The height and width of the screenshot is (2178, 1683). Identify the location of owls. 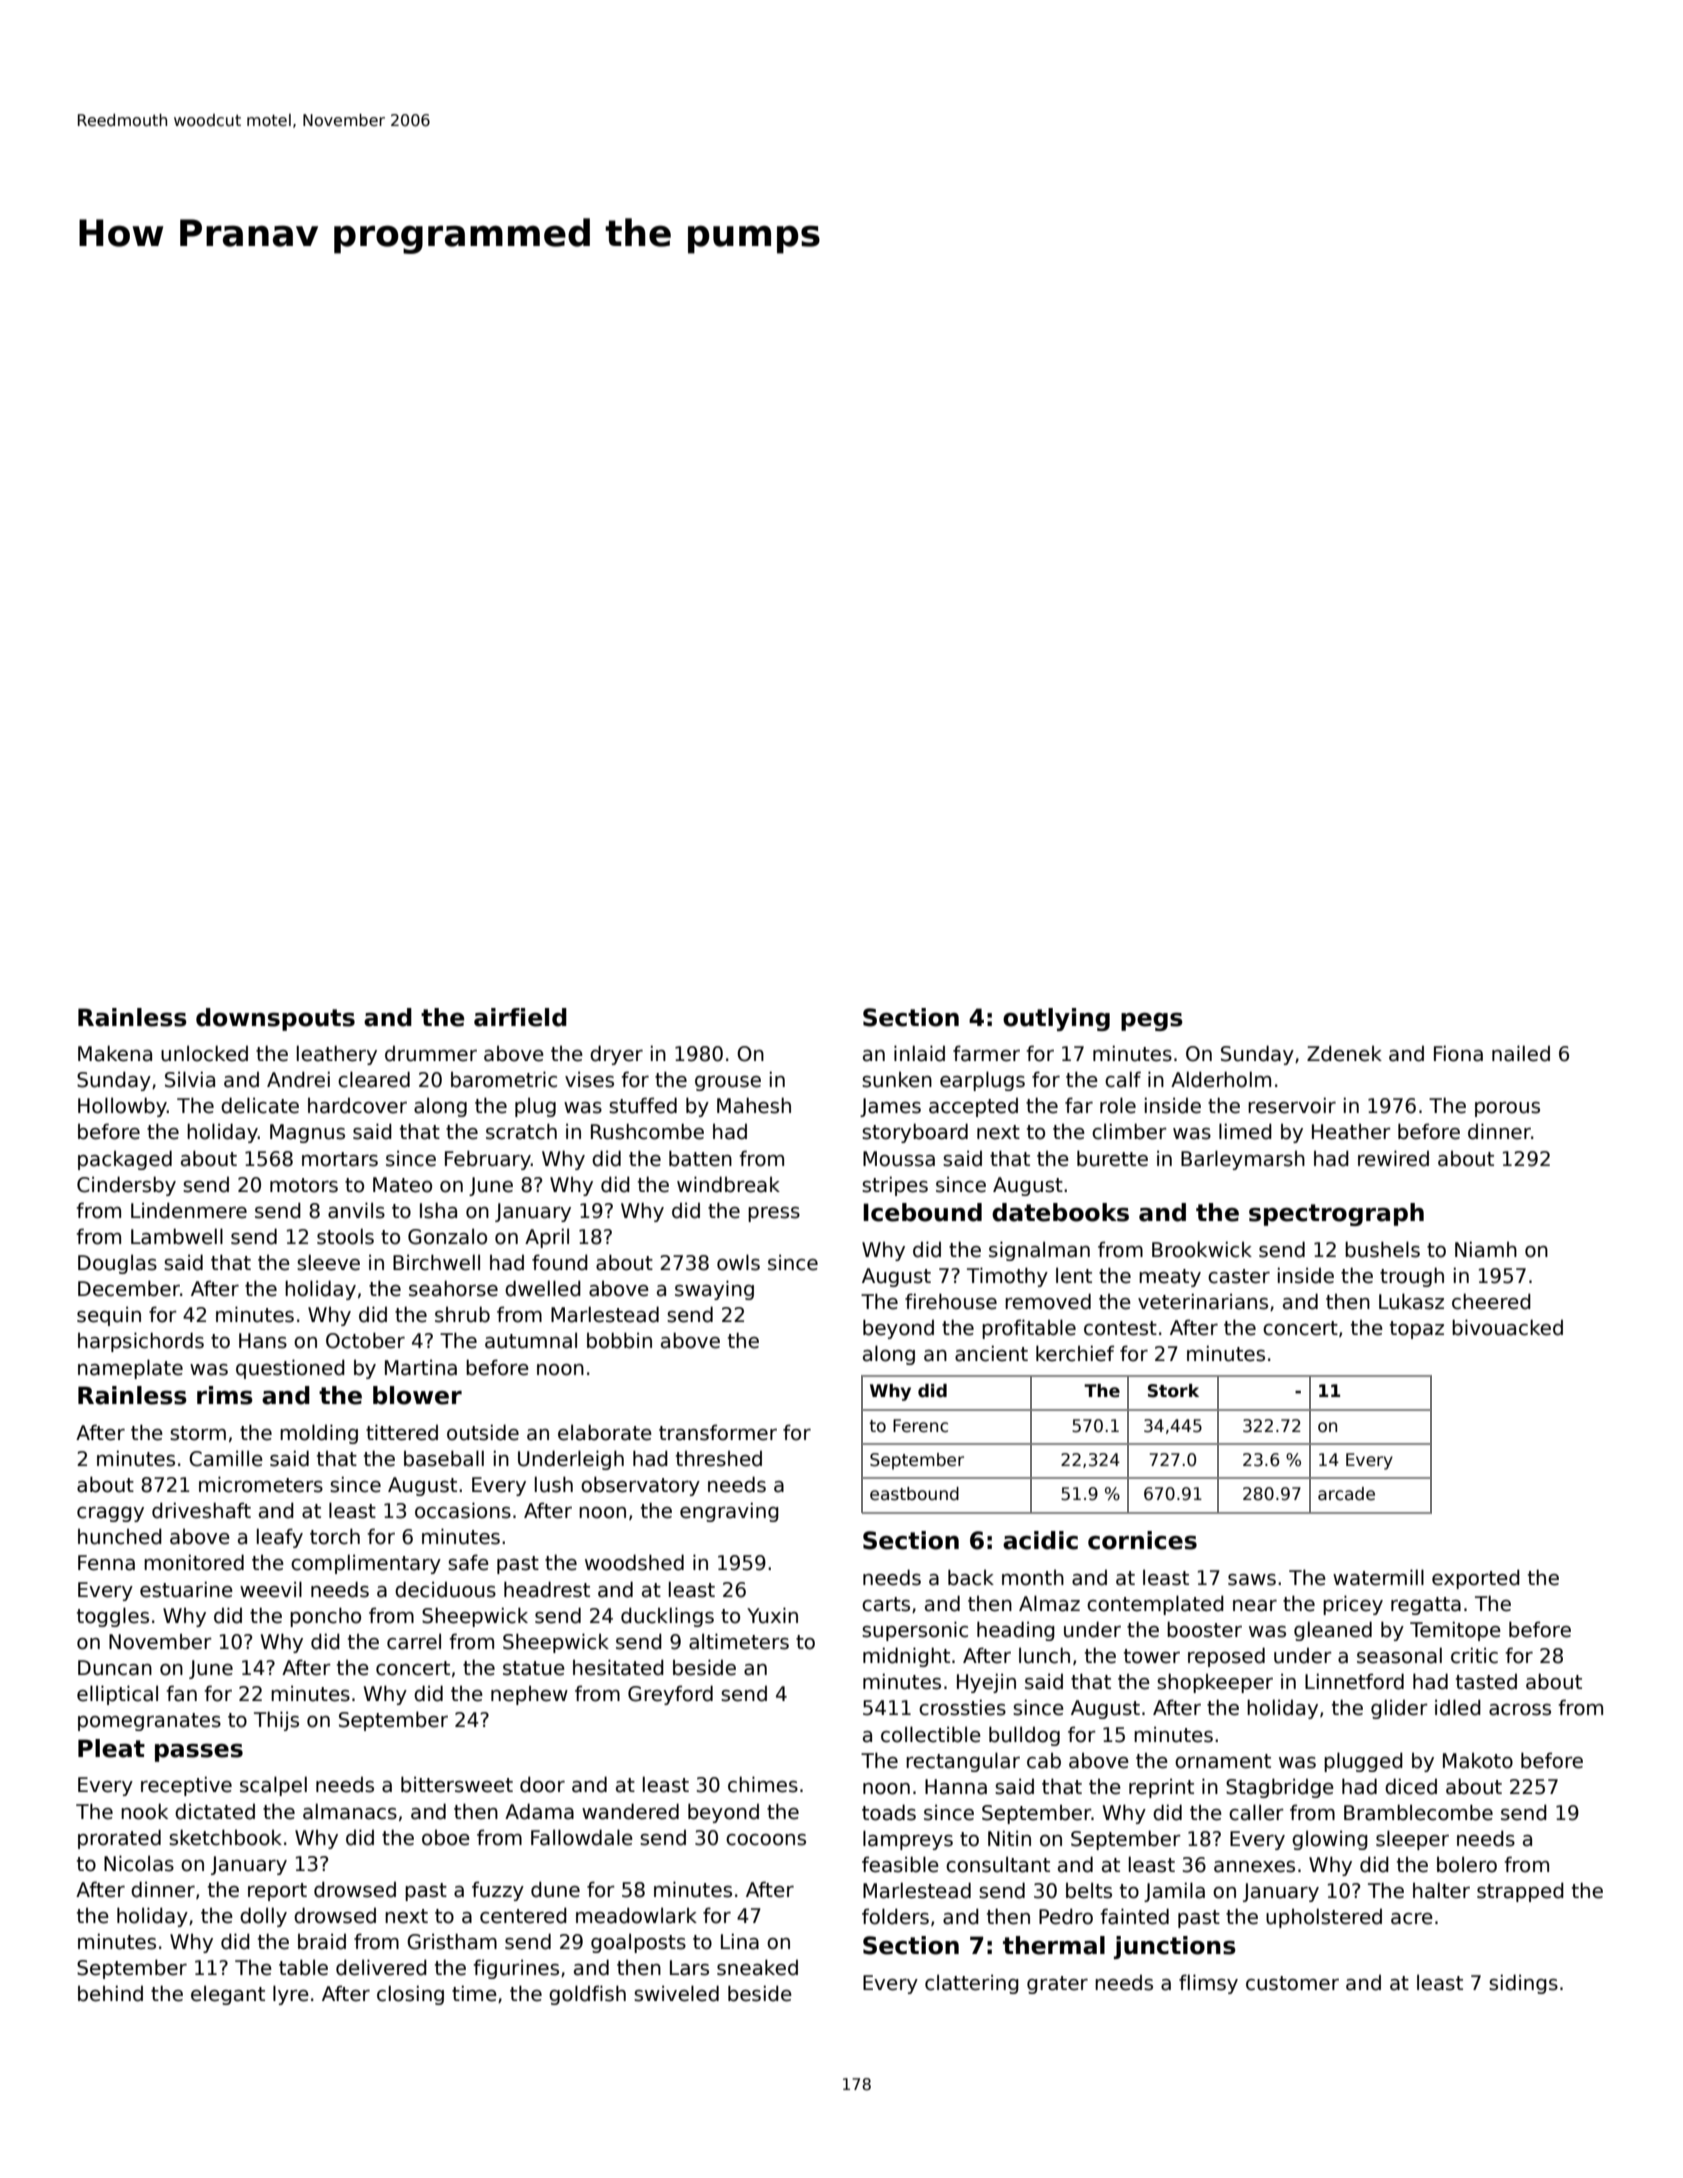
(738, 1262).
